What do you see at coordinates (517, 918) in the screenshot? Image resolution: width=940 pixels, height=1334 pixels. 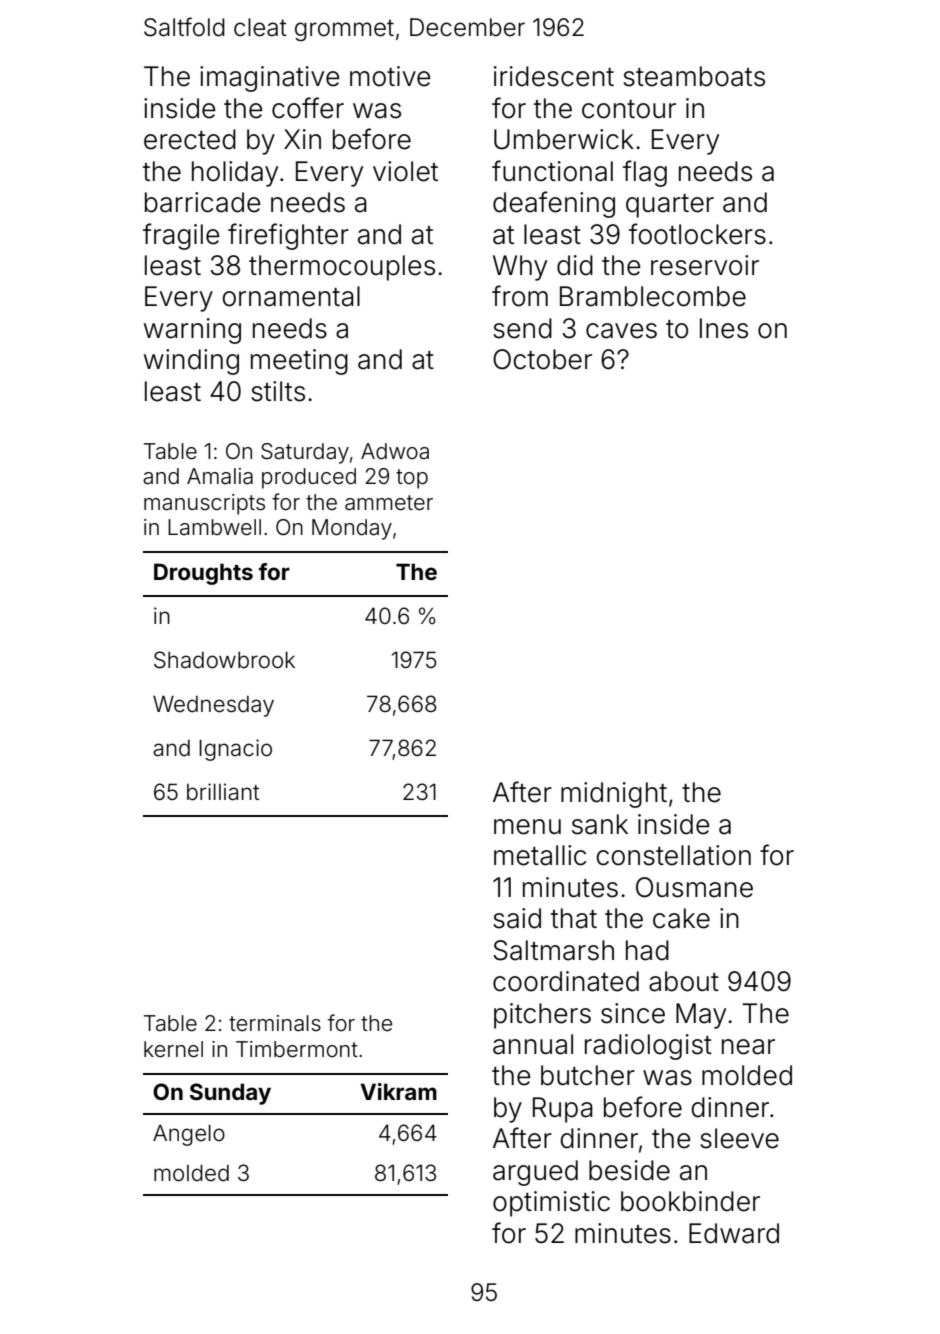 I see `said` at bounding box center [517, 918].
